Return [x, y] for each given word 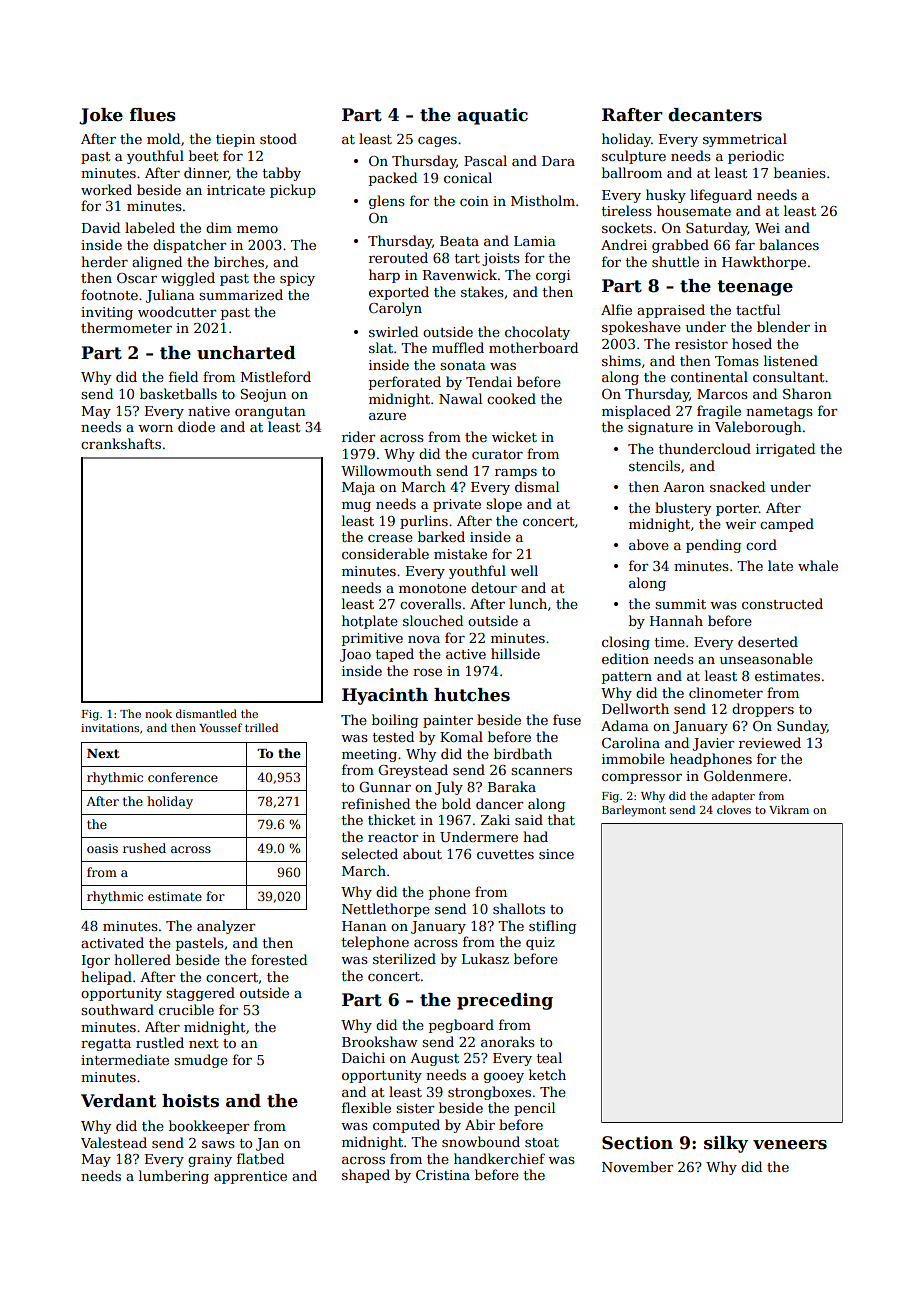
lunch [528, 603]
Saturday [717, 229]
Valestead [114, 1142]
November [637, 1166]
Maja [358, 488]
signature [660, 428]
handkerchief [499, 1158]
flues [153, 115]
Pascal [485, 160]
